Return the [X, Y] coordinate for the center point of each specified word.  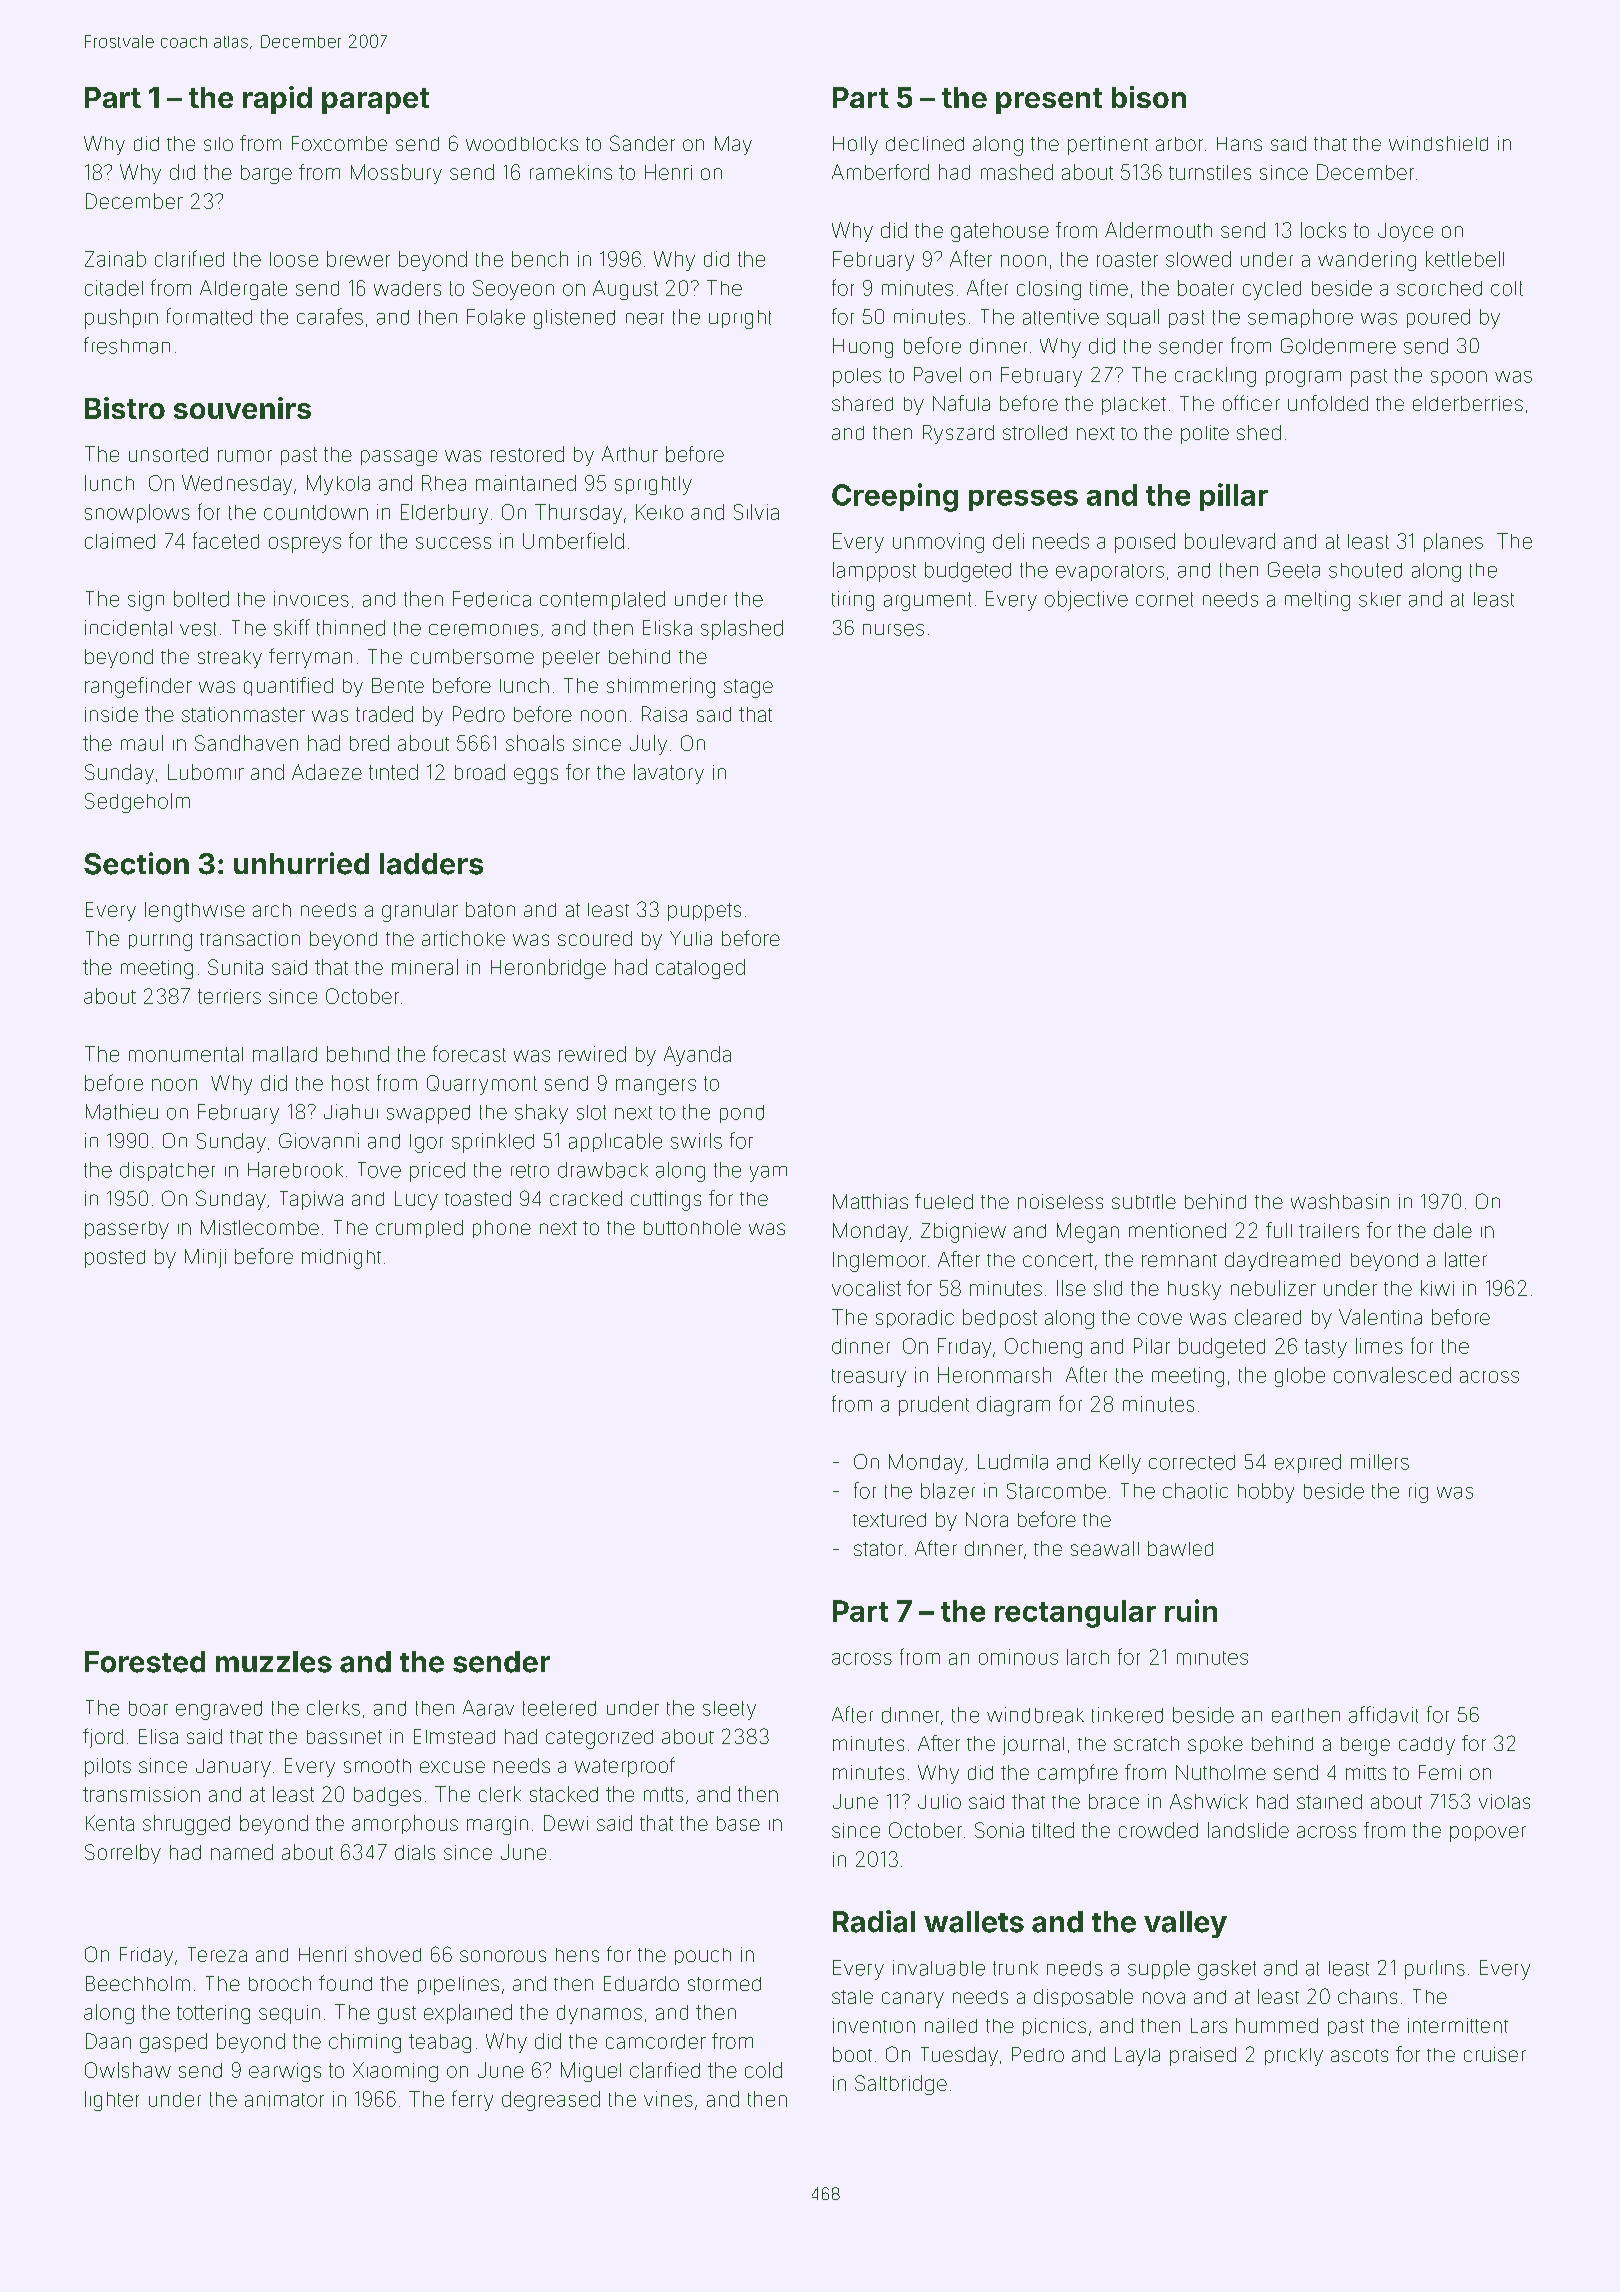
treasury [869, 1378]
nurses [893, 630]
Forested [145, 1662]
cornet [1164, 599]
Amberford [880, 172]
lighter [112, 2101]
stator [878, 1549]
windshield [1438, 143]
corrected [1192, 1462]
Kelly [1120, 1464]
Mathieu [122, 1112]
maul [142, 743]
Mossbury [396, 174]
